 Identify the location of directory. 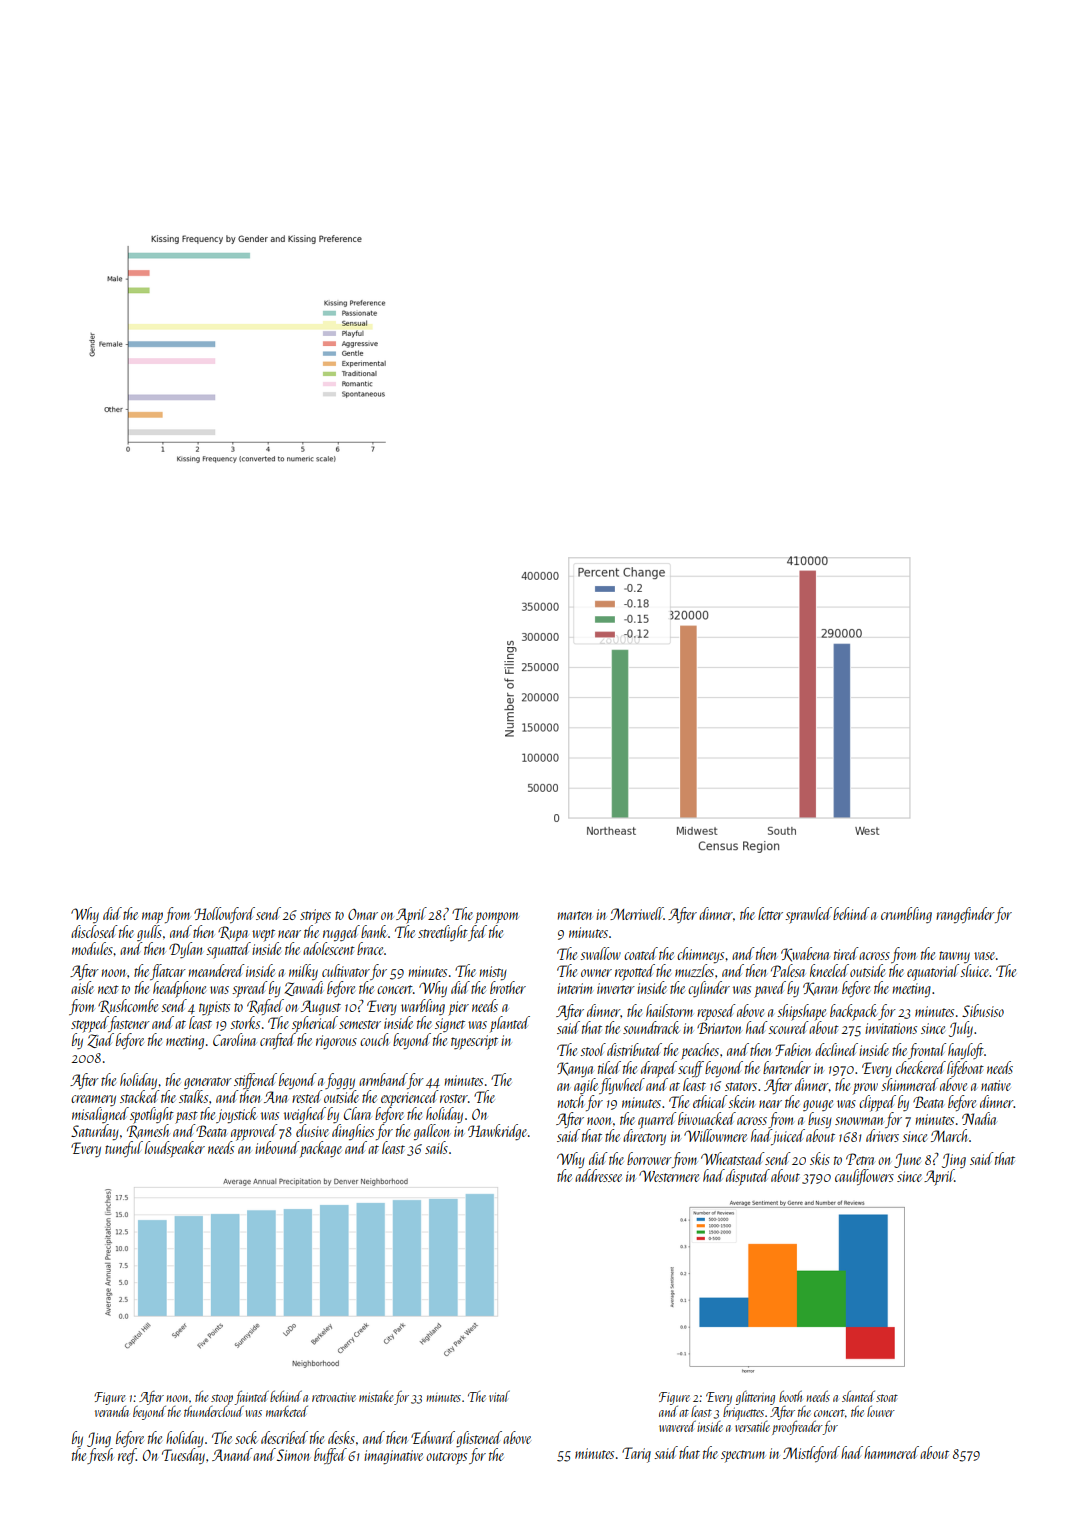
(644, 1137).
